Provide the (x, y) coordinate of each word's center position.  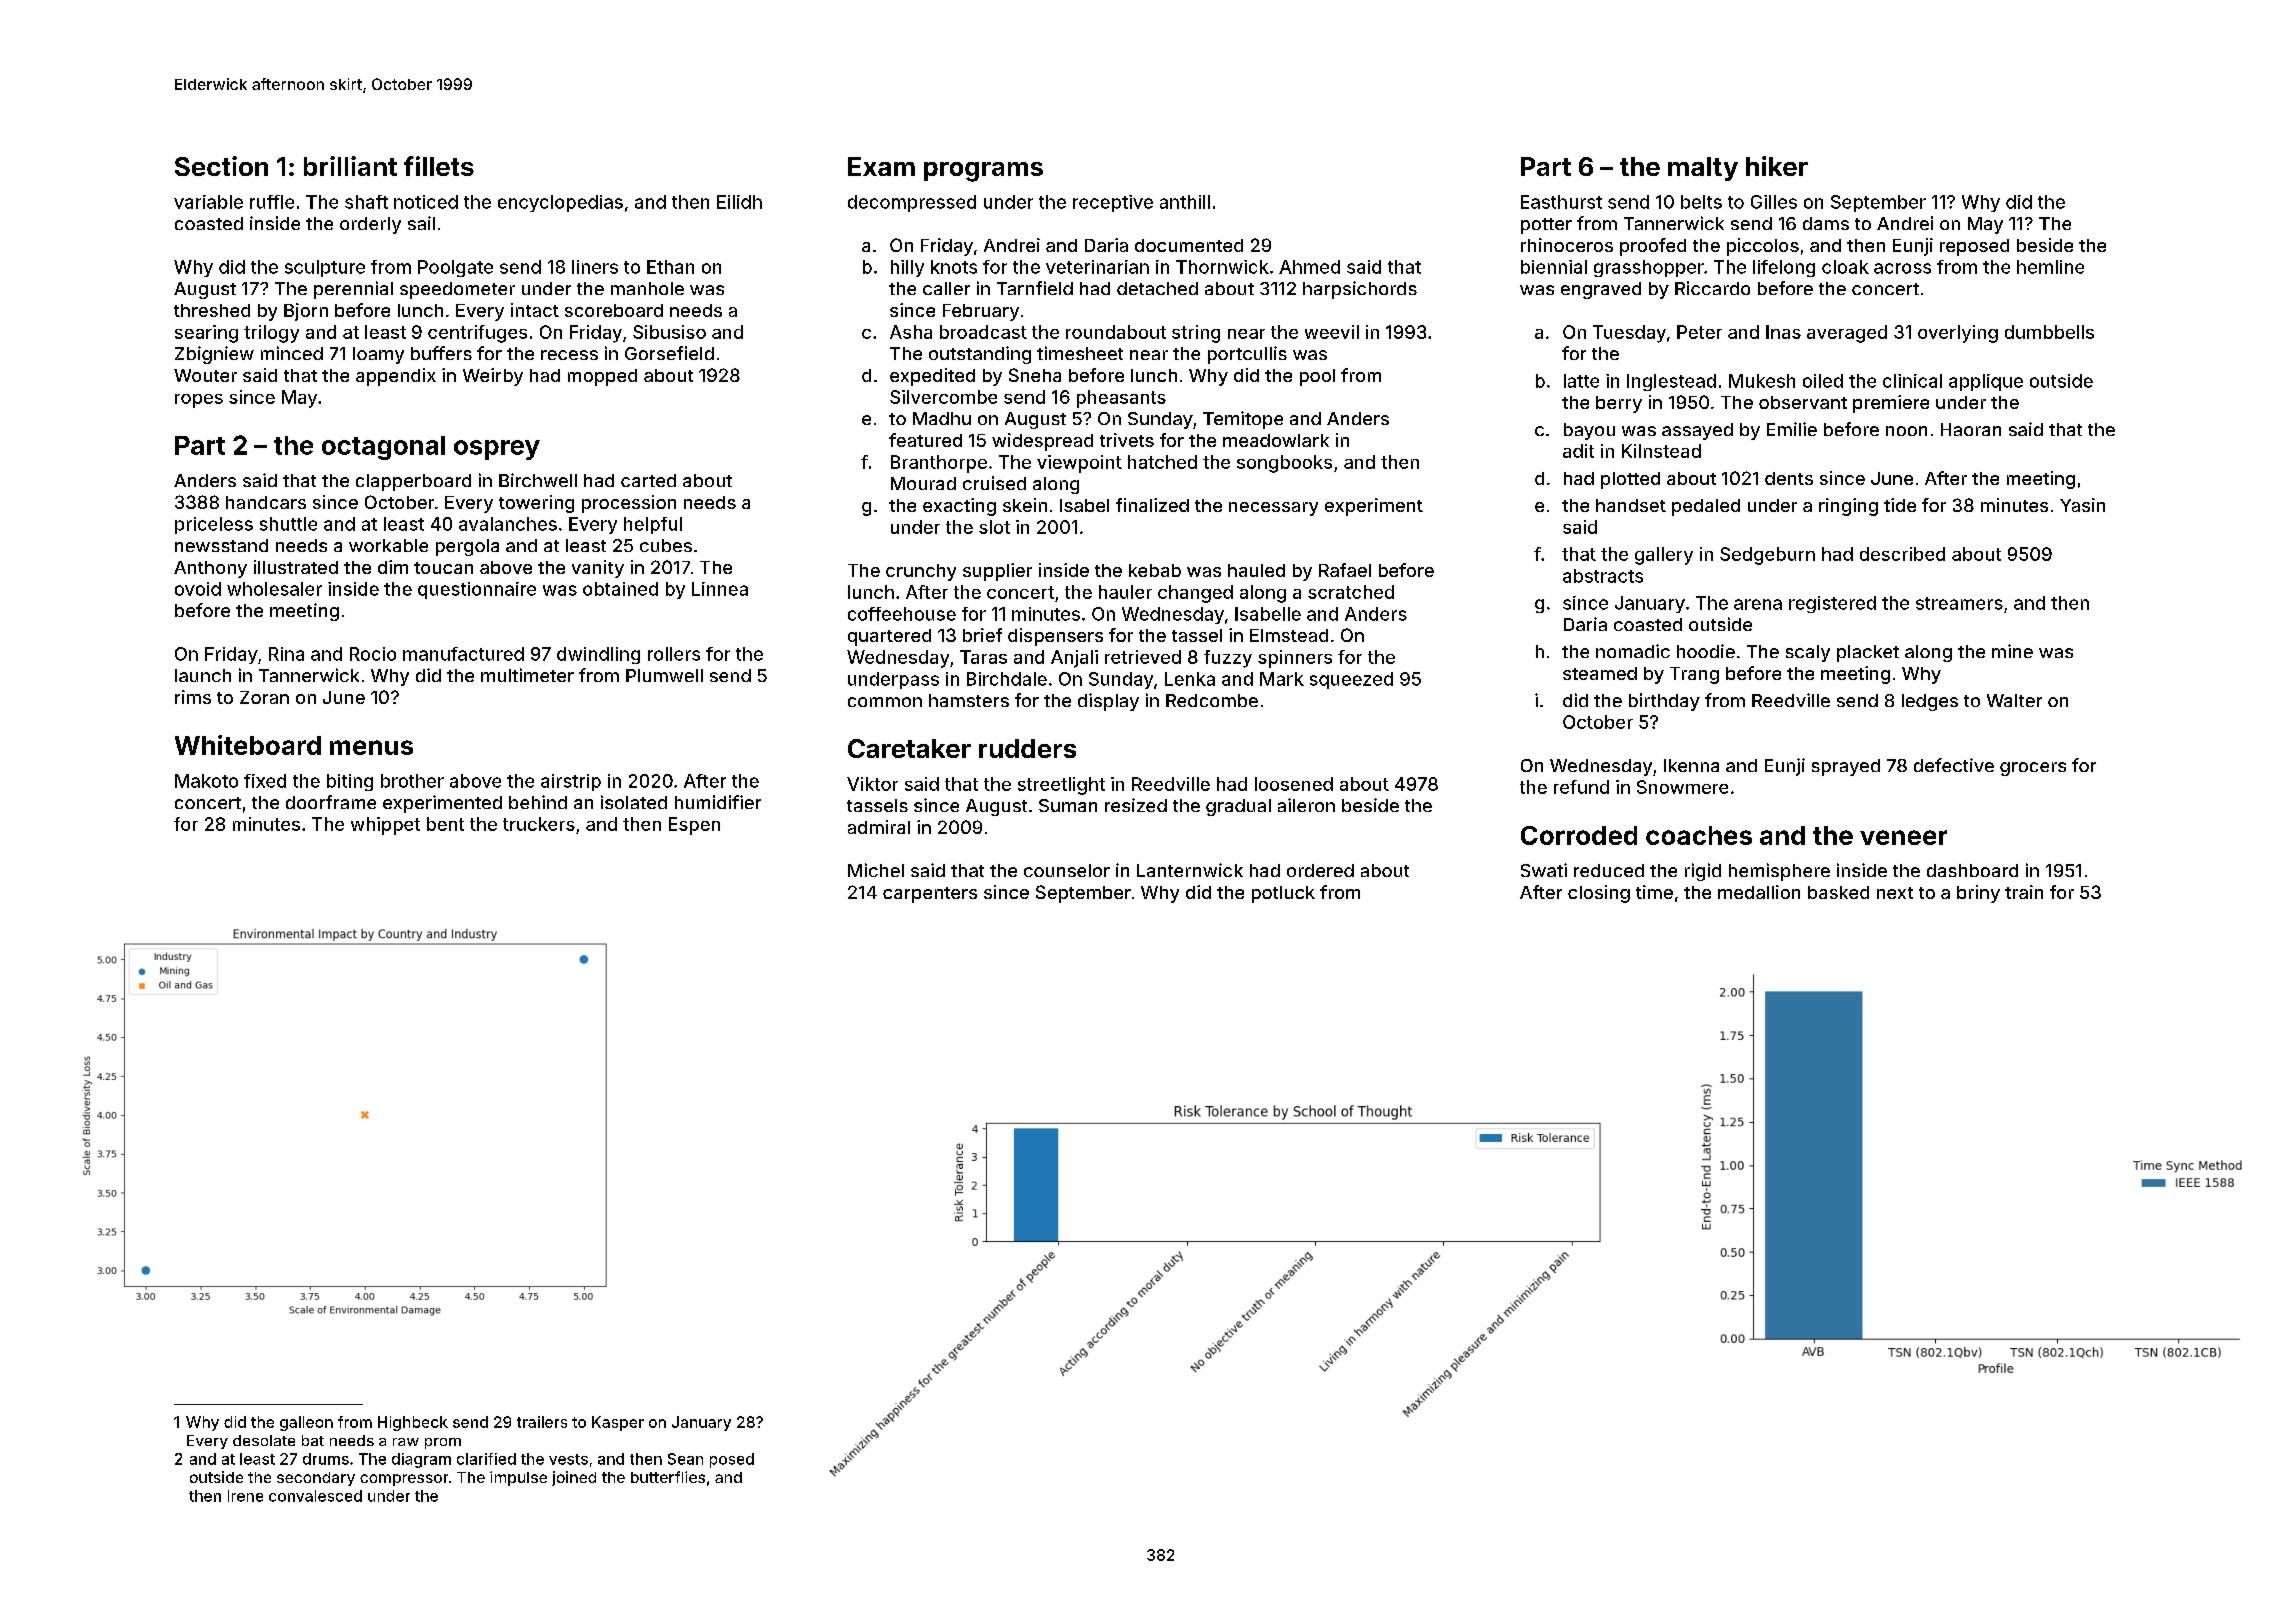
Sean (685, 1459)
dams (1826, 223)
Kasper (618, 1423)
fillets (439, 166)
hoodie (1706, 651)
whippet (385, 826)
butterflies (668, 1477)
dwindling (598, 655)
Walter (2014, 700)
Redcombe (1212, 700)
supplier (997, 572)
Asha (911, 332)
